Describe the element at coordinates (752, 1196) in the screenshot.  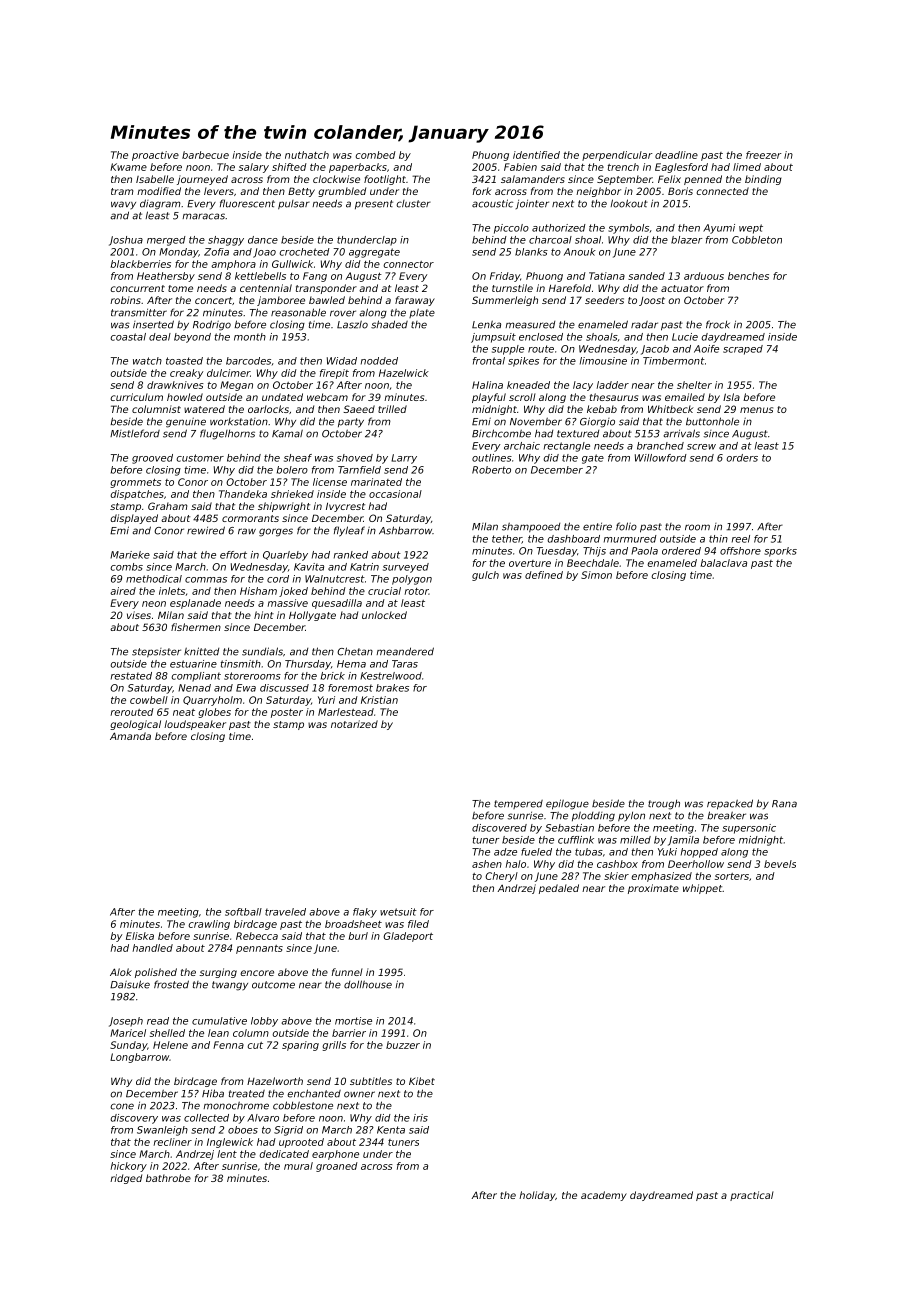
I see `practical` at that location.
